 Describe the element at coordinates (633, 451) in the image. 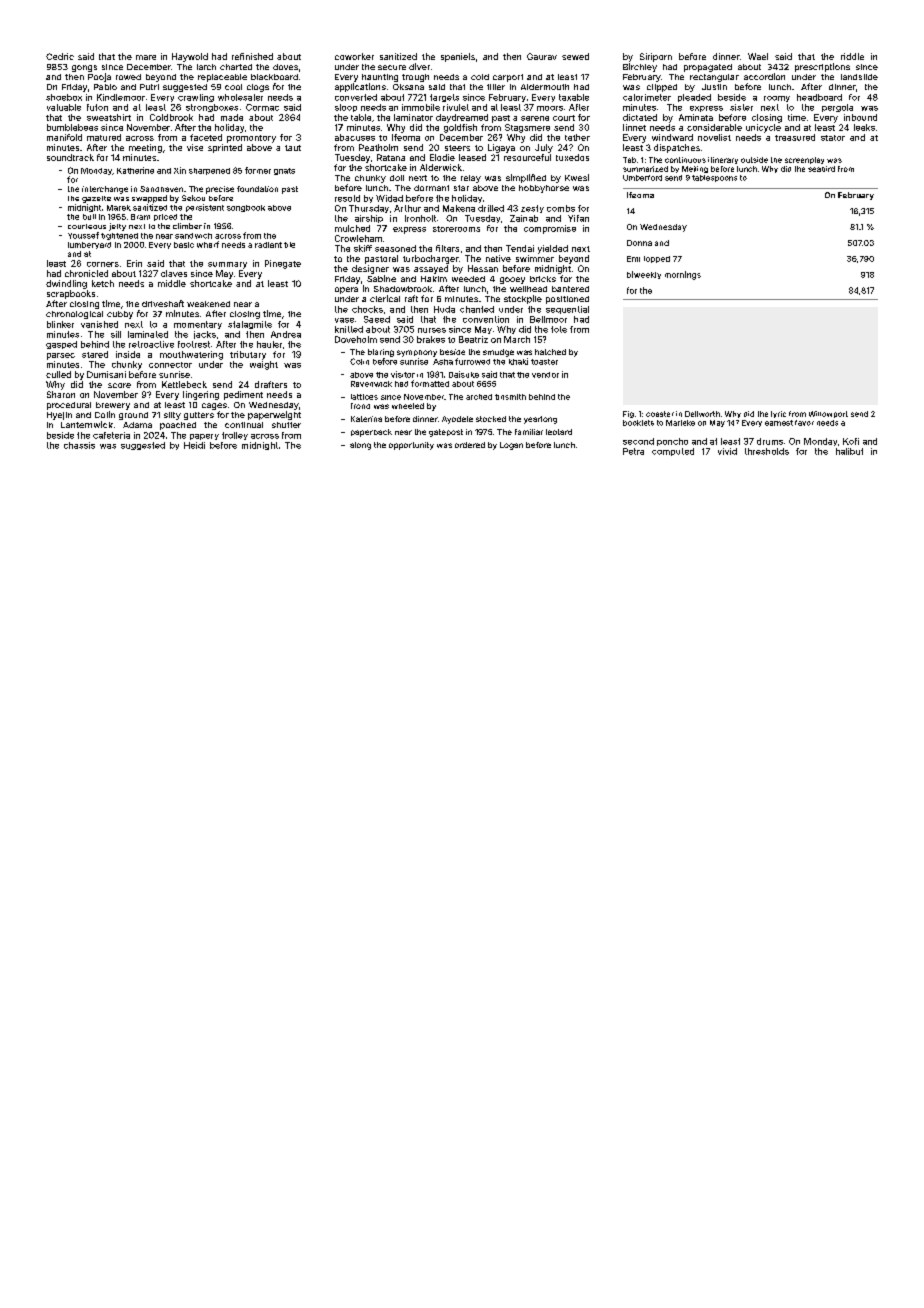

I see `Petra` at that location.
